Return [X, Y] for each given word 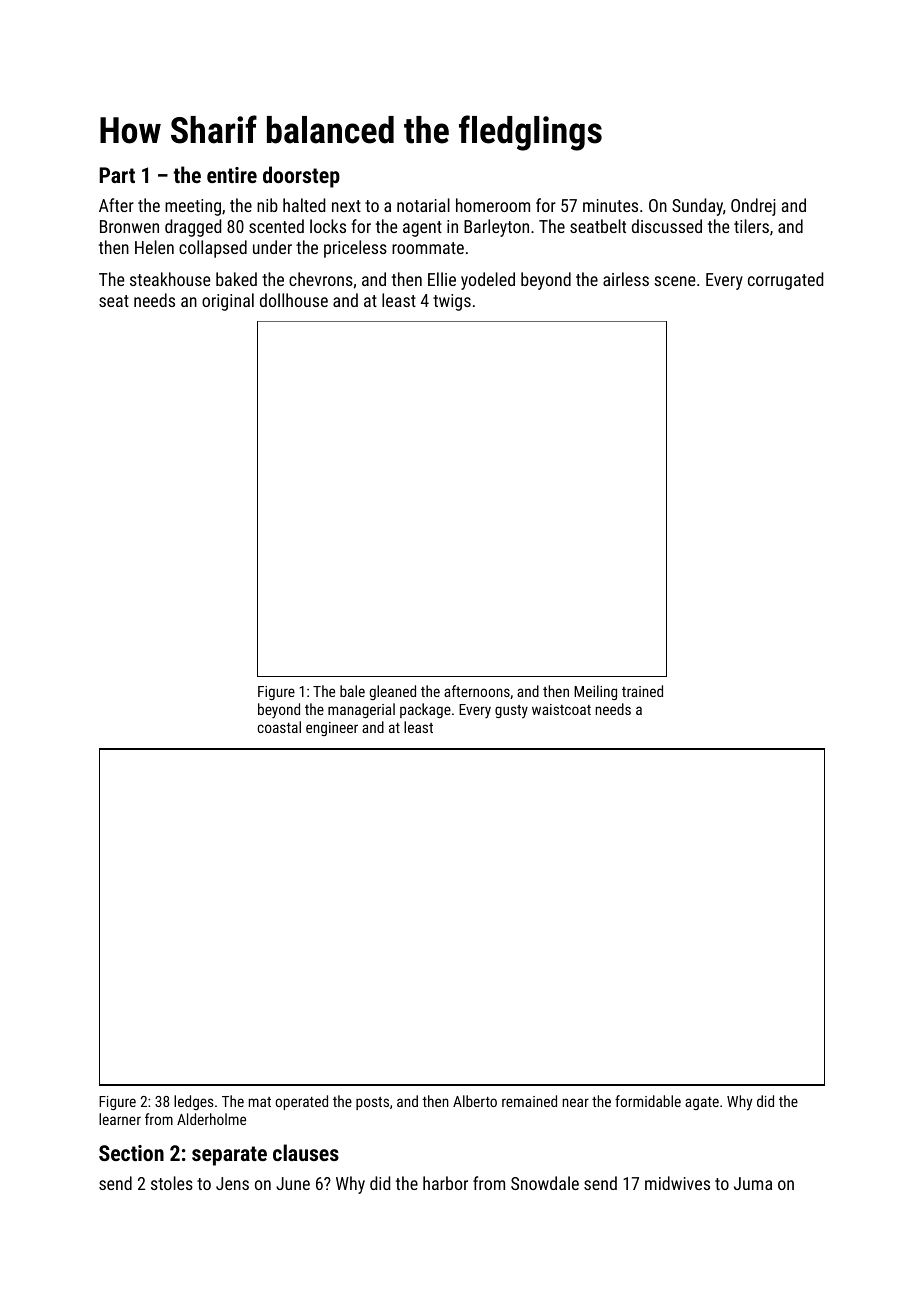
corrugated [785, 281]
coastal [279, 727]
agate [702, 1103]
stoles [172, 1183]
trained [642, 691]
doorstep [301, 177]
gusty [511, 711]
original [228, 302]
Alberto [475, 1101]
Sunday [697, 207]
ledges [194, 1102]
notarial [423, 205]
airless [626, 279]
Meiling [595, 692]
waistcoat [561, 709]
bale [352, 691]
